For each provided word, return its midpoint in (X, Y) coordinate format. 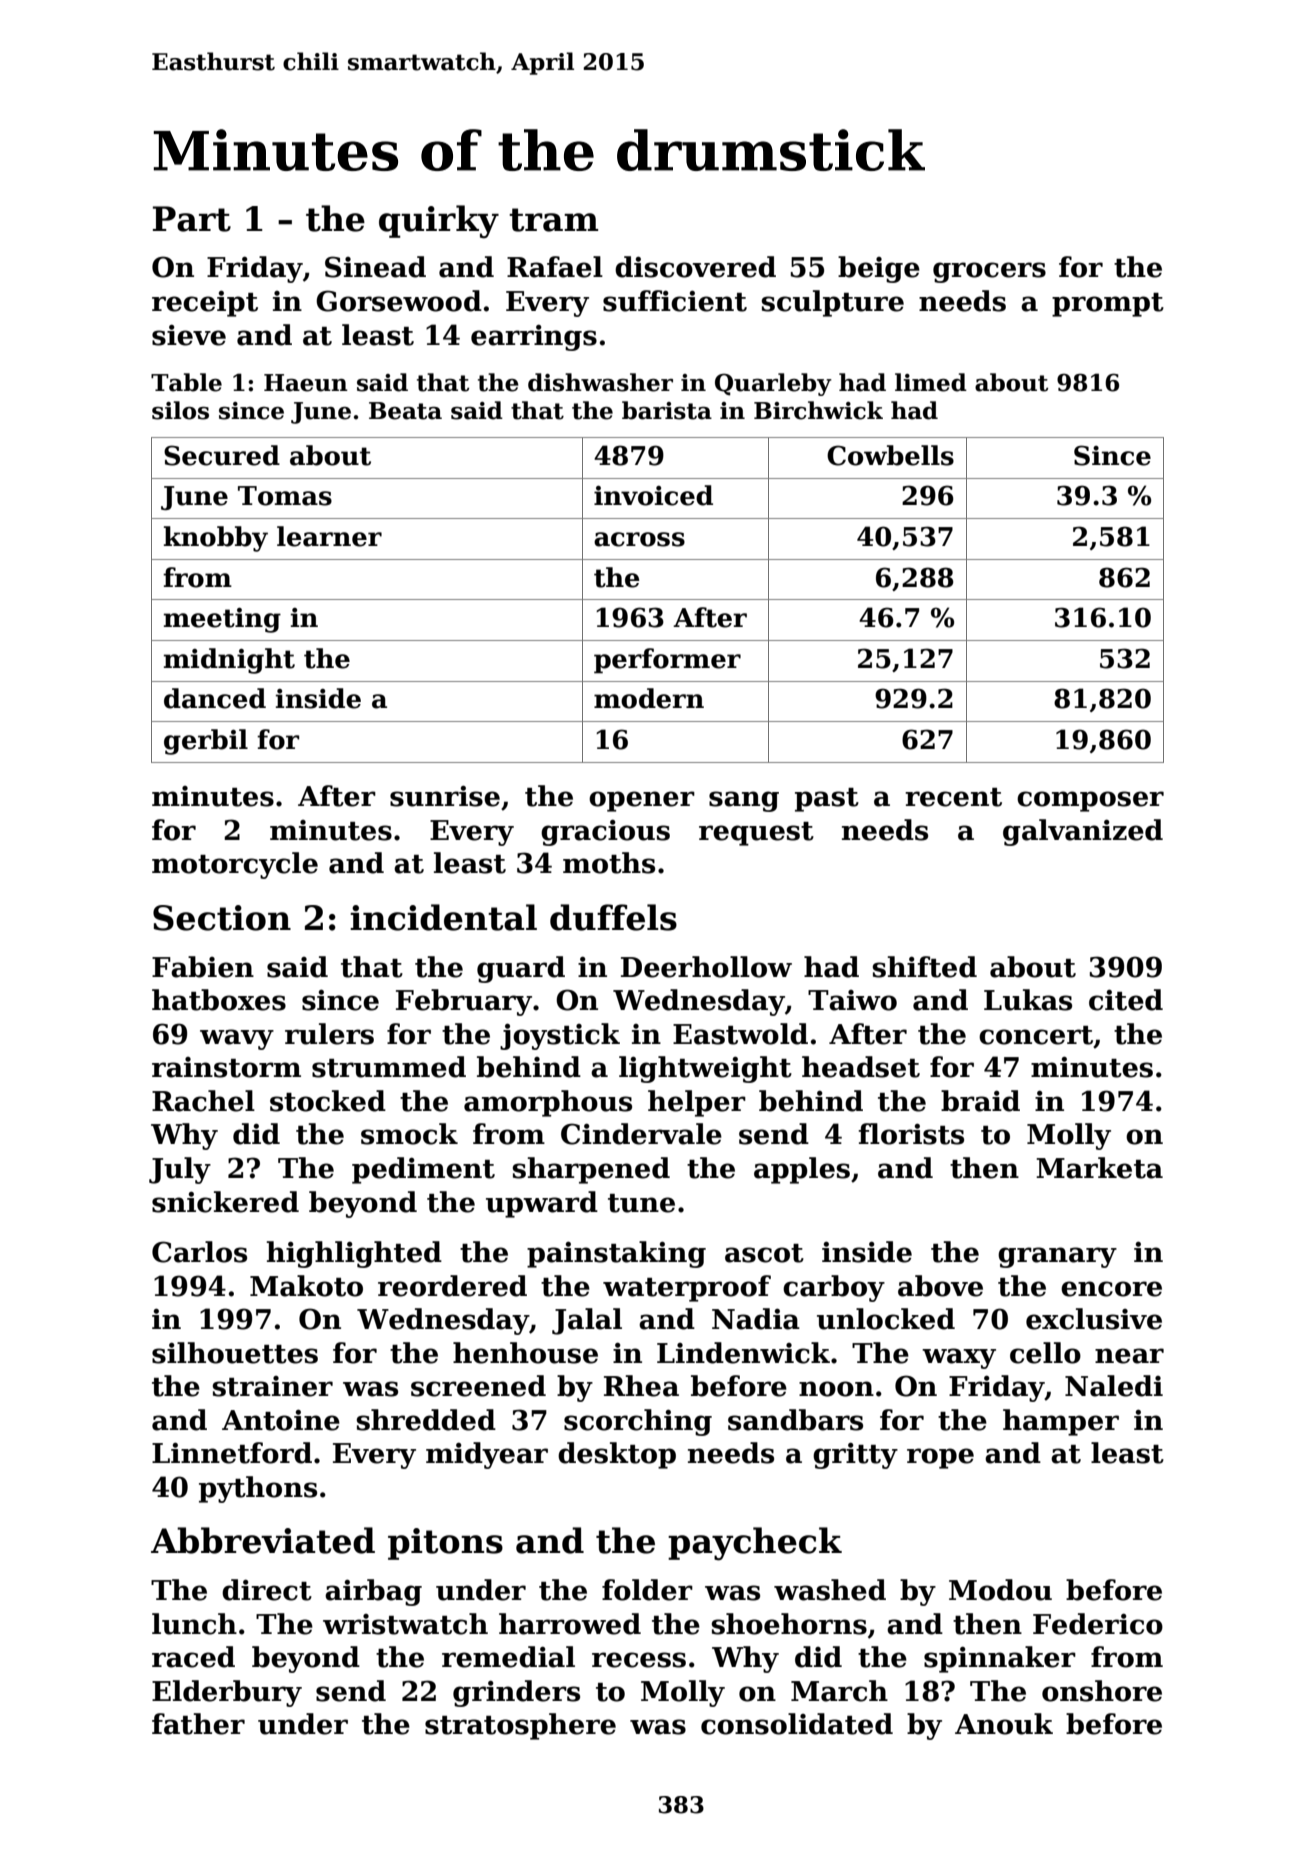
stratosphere (520, 1726)
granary (1057, 1257)
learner (329, 536)
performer (667, 661)
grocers (989, 272)
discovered (695, 267)
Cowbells (890, 455)
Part (192, 219)
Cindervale (641, 1134)
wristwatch (405, 1624)
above (940, 1286)
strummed (389, 1067)
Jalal (587, 1321)
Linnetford (232, 1453)
